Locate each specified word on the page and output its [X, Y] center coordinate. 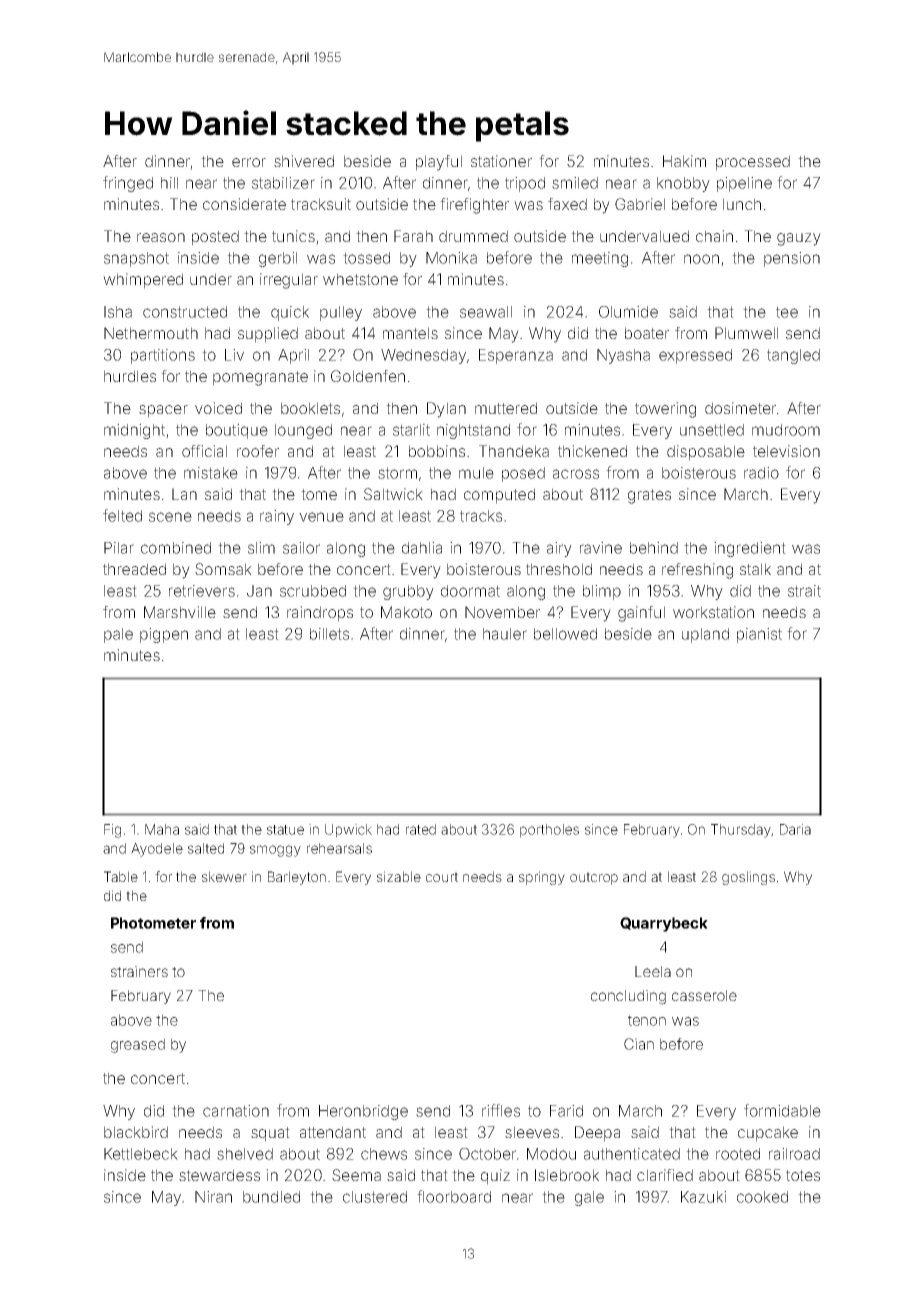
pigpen [164, 635]
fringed [128, 184]
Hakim [684, 161]
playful [439, 163]
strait [804, 591]
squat [270, 1134]
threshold [559, 569]
